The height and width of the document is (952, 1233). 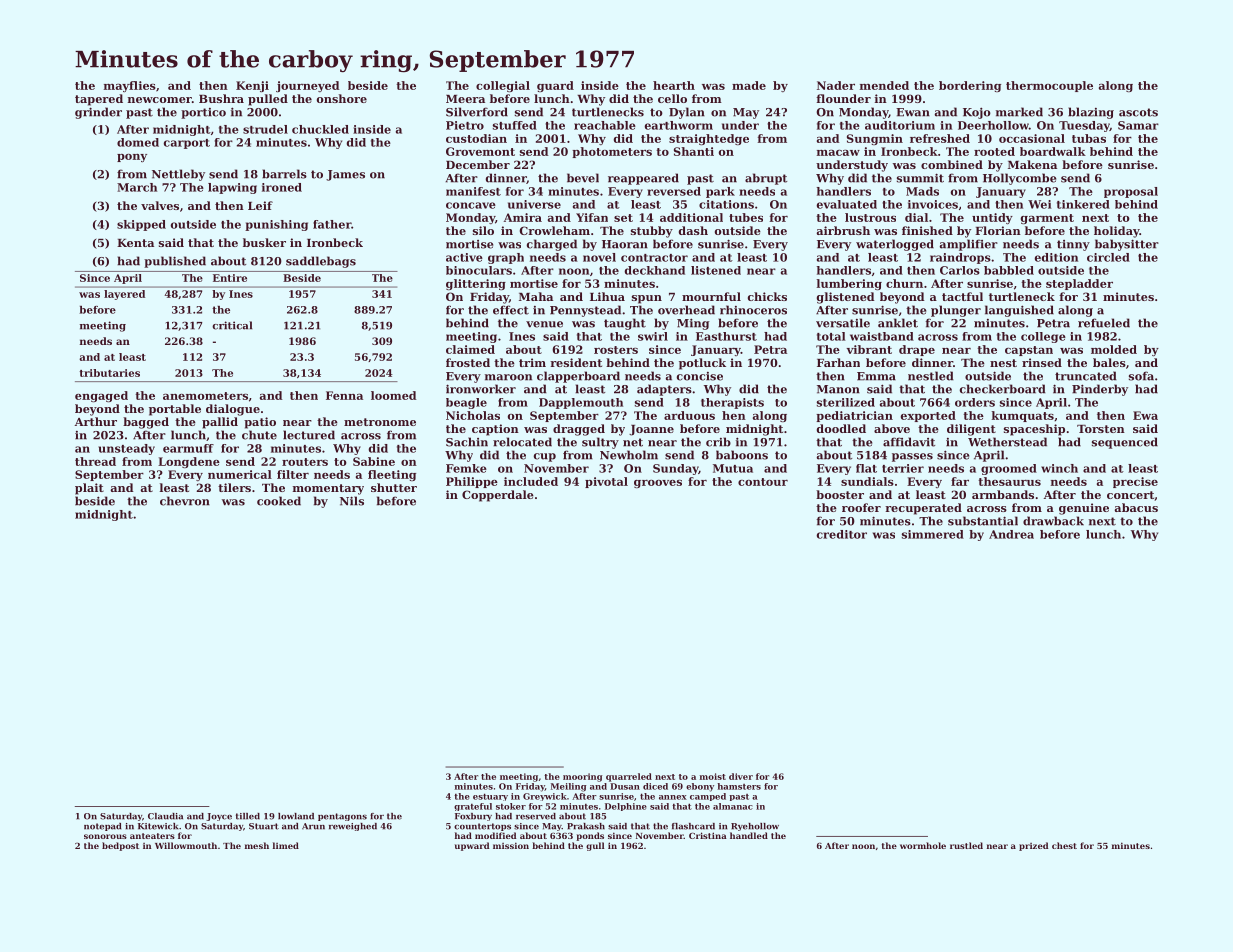 What do you see at coordinates (470, 349) in the document?
I see `claimed` at bounding box center [470, 349].
